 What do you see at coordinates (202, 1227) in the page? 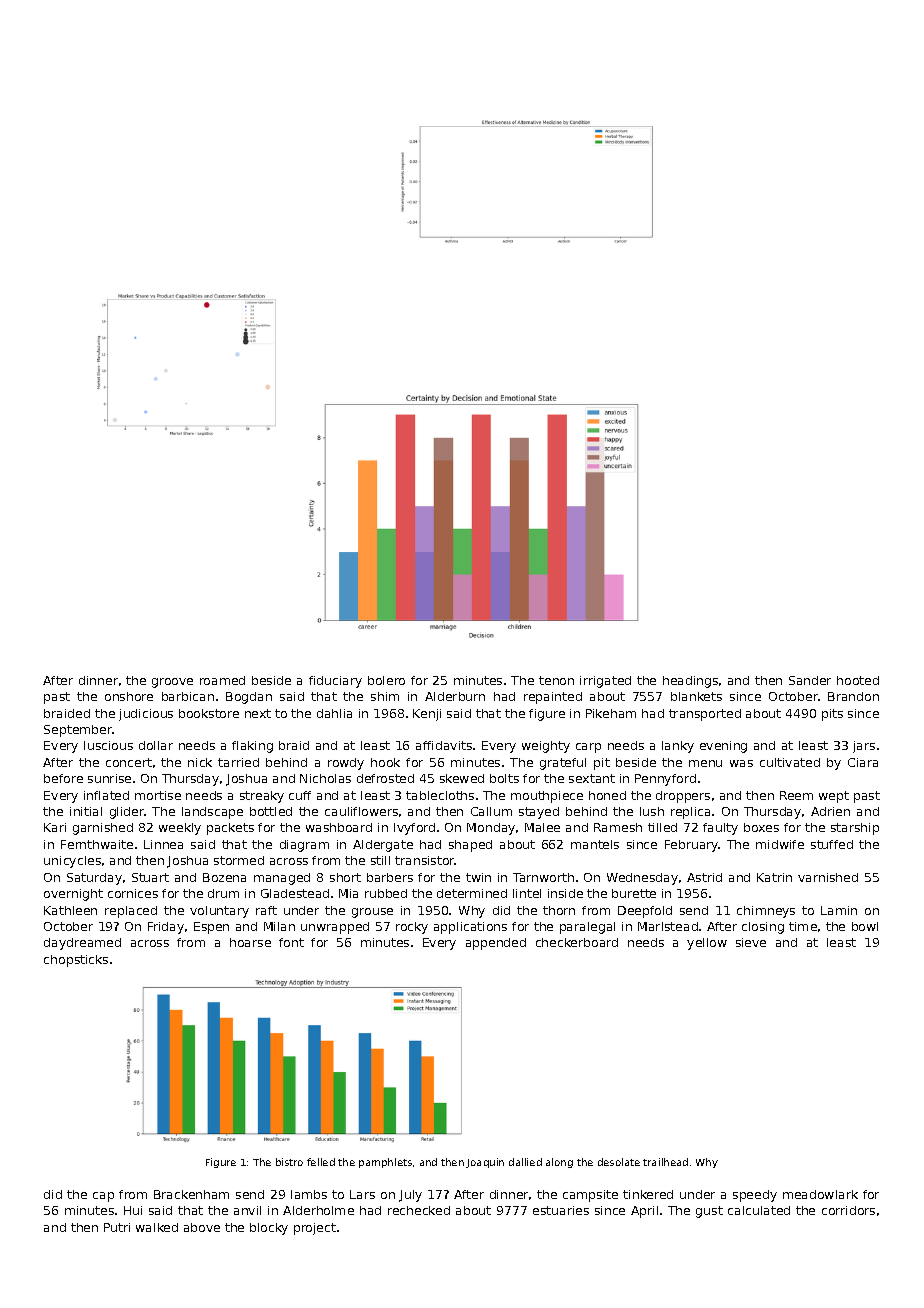
I see `above` at bounding box center [202, 1227].
